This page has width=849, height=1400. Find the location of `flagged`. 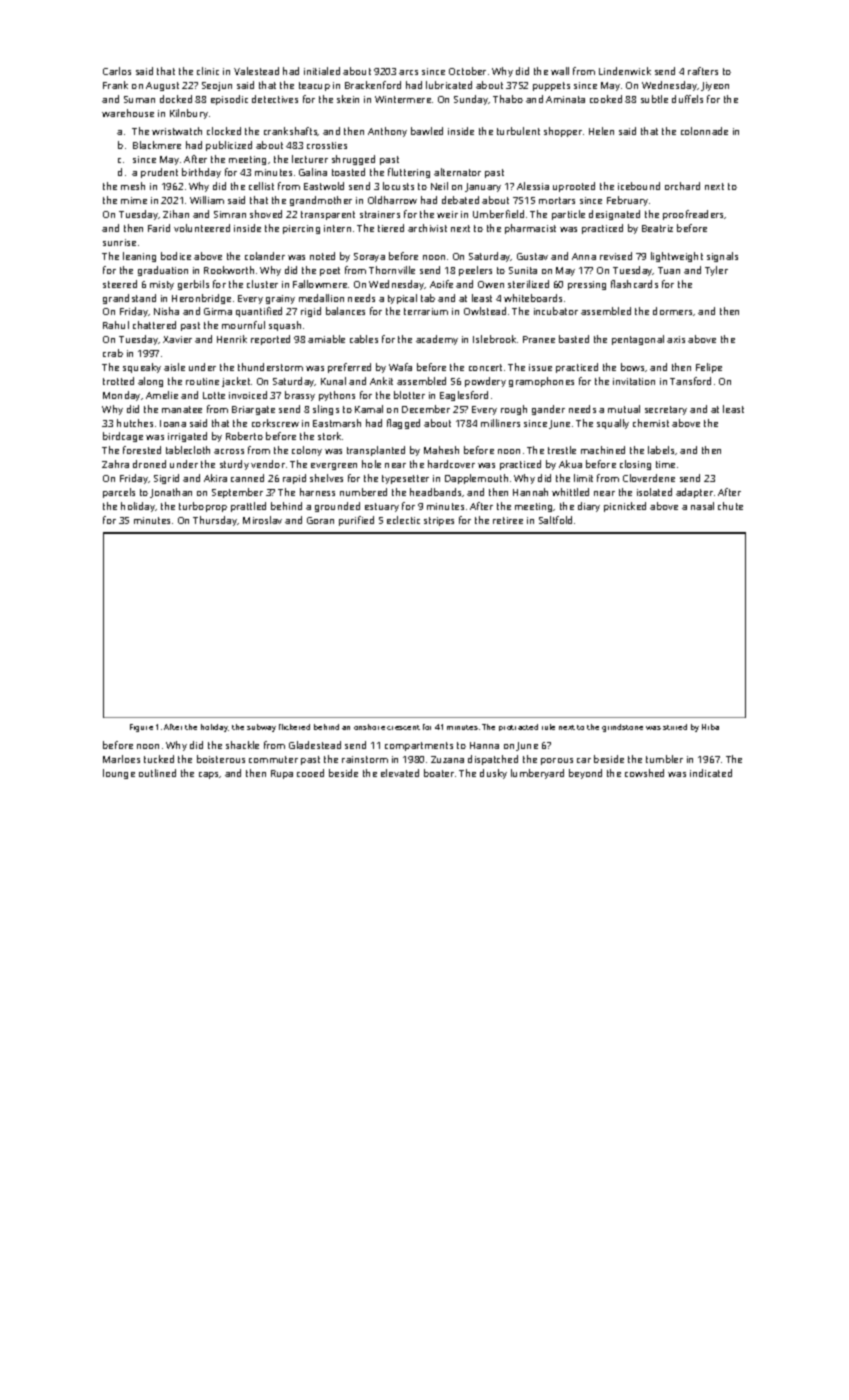

flagged is located at coordinates (403, 424).
